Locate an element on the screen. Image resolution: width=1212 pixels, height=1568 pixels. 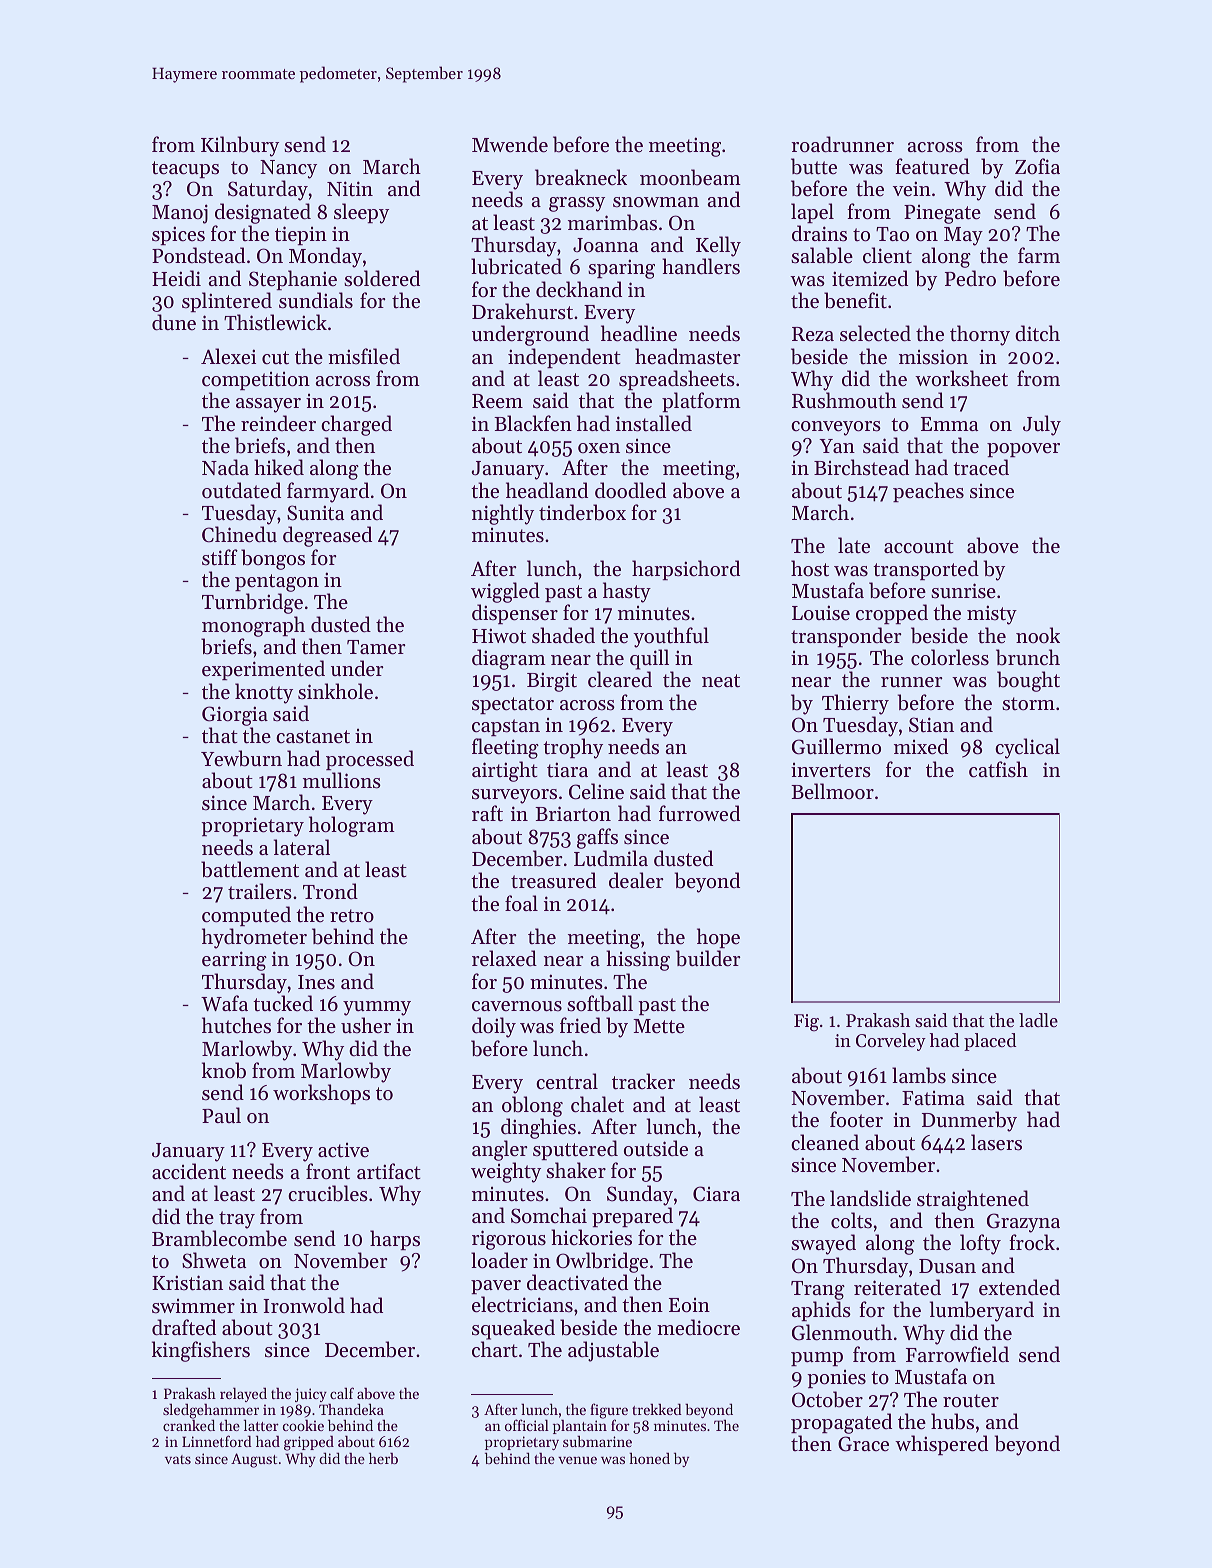
latter is located at coordinates (261, 1425).
